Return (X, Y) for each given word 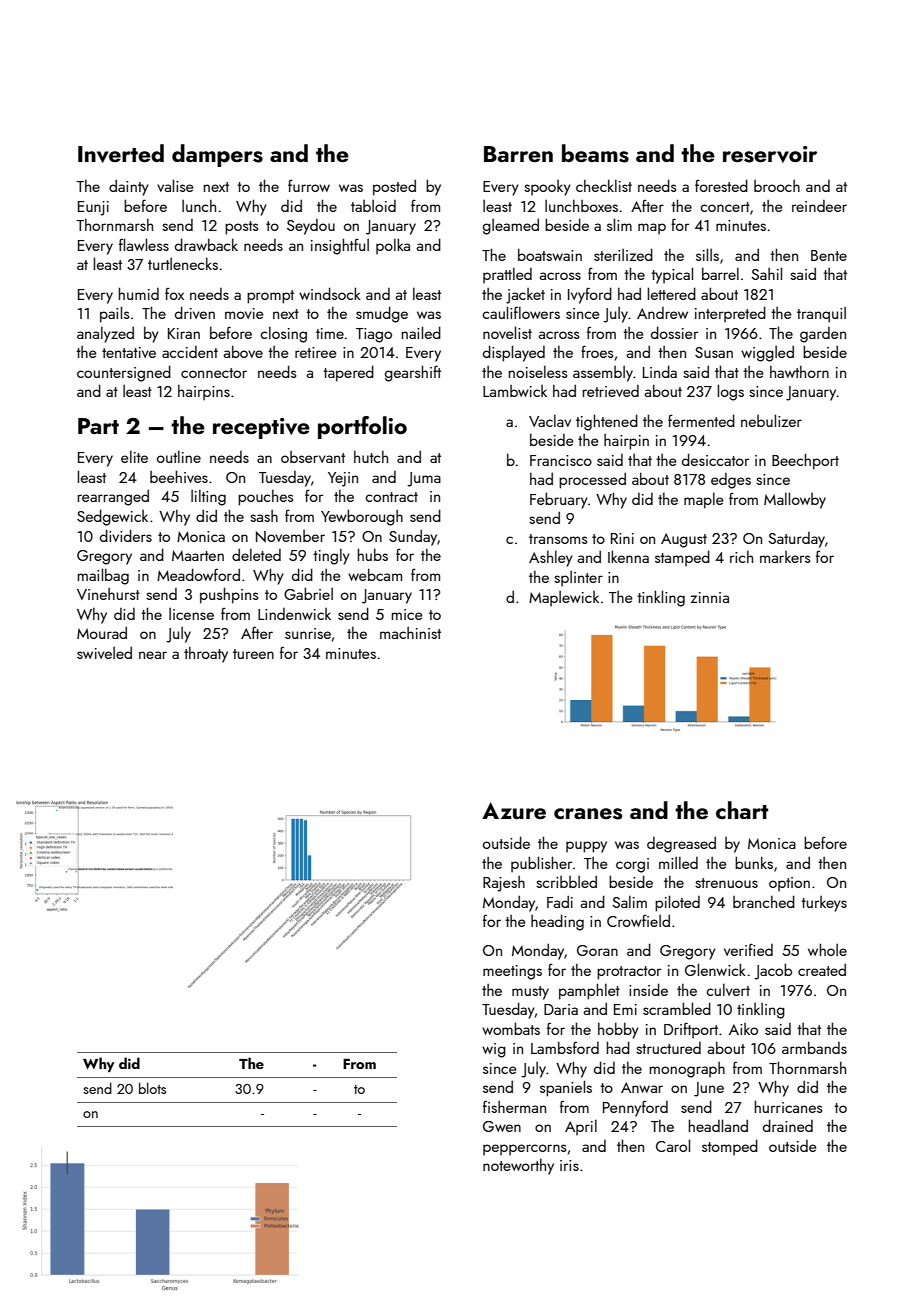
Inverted (121, 153)
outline (179, 456)
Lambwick (515, 391)
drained (788, 1125)
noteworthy (518, 1167)
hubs (373, 554)
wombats (511, 1028)
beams (595, 153)
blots (152, 1088)
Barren (518, 154)
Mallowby (795, 500)
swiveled (104, 652)
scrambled (677, 1008)
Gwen (502, 1126)
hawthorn (799, 372)
